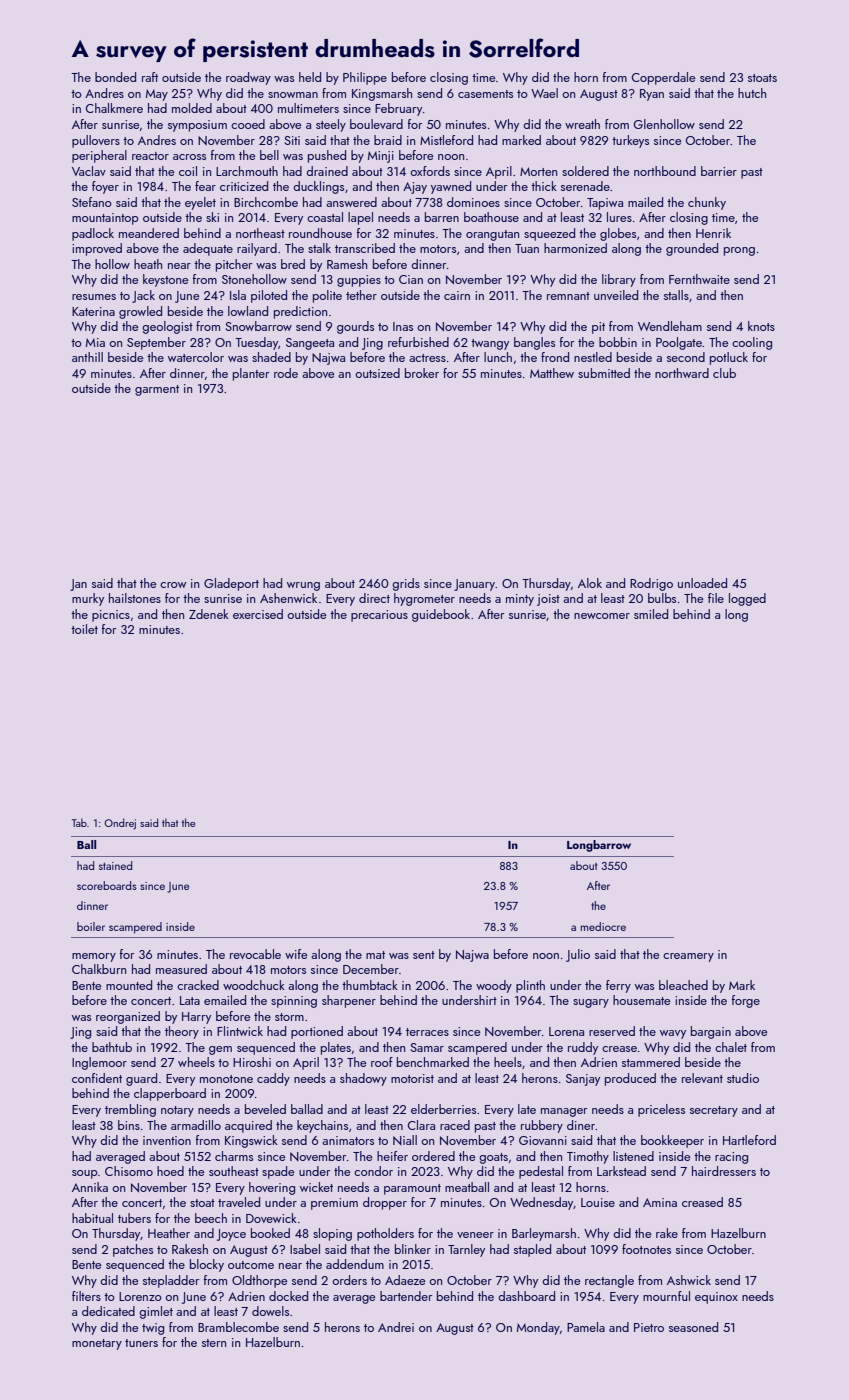 The width and height of the screenshot is (849, 1400). Describe the element at coordinates (141, 1343) in the screenshot. I see `tuners` at that location.
